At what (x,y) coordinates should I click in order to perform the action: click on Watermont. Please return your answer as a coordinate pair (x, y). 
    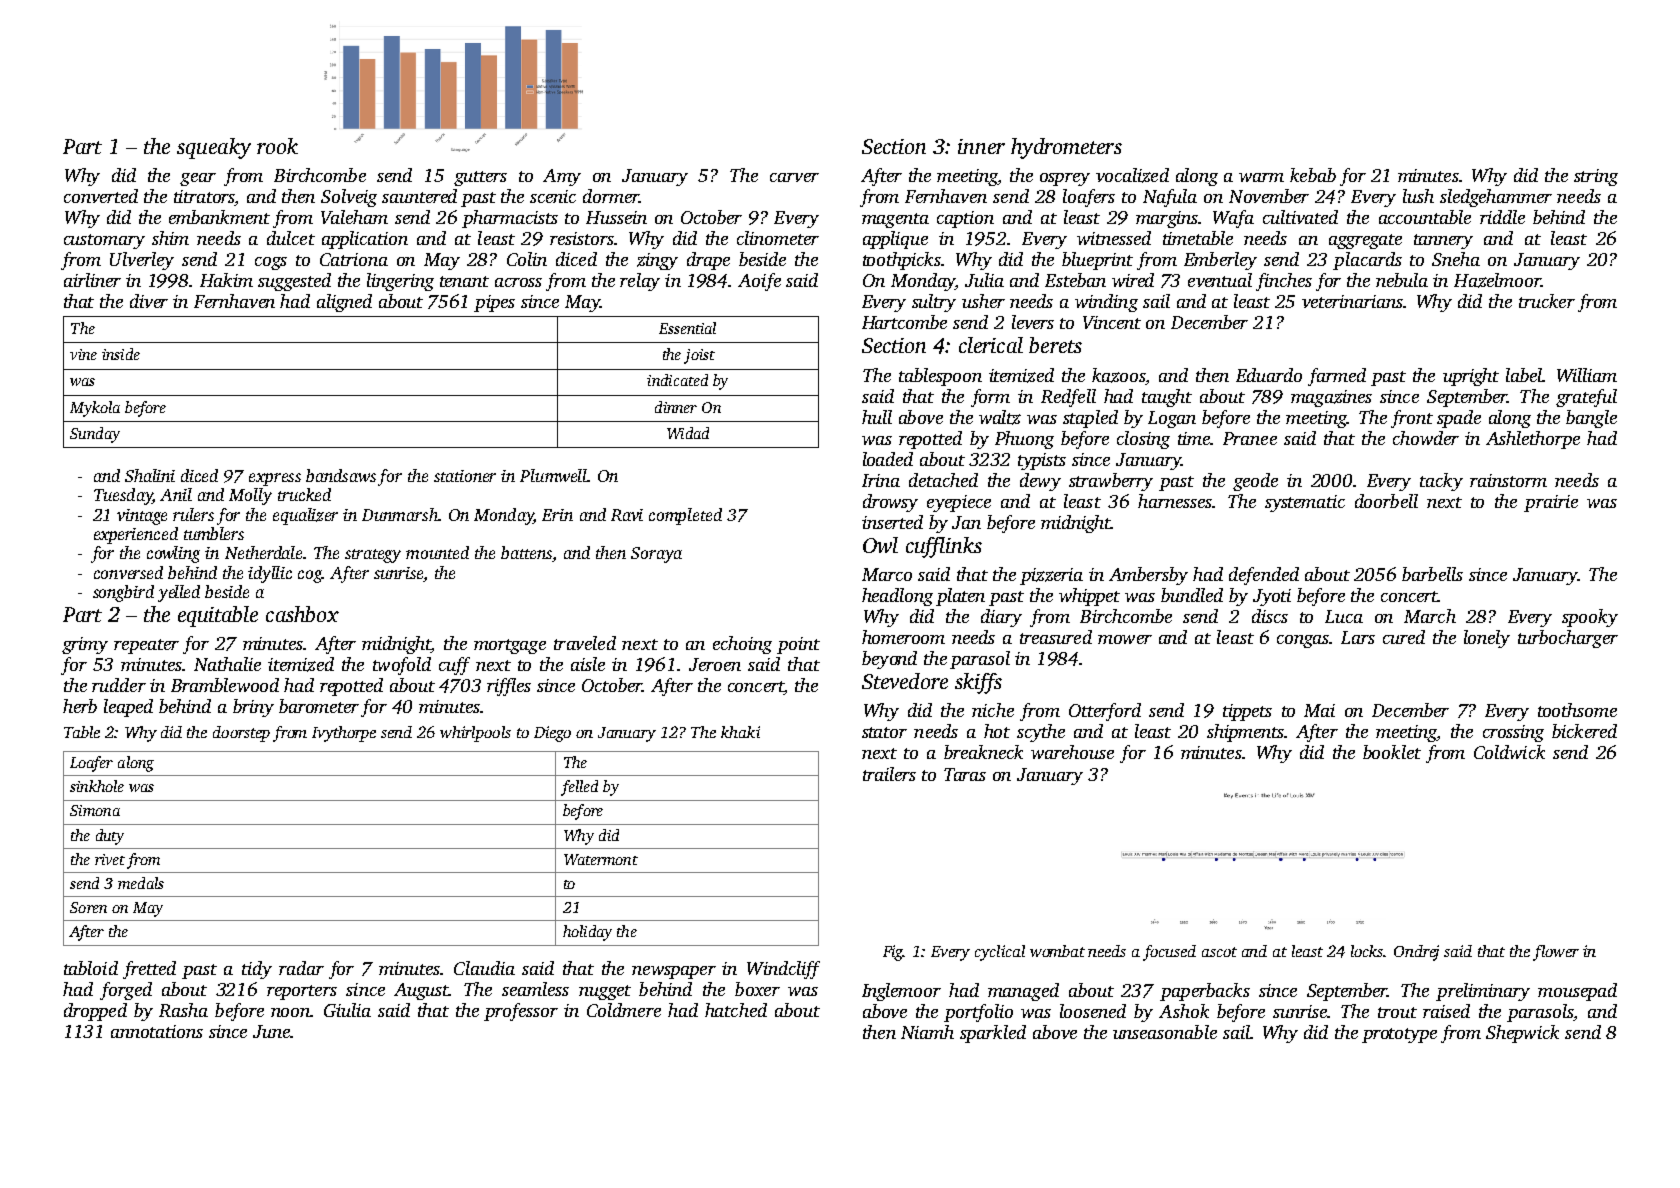
    Looking at the image, I should click on (601, 859).
